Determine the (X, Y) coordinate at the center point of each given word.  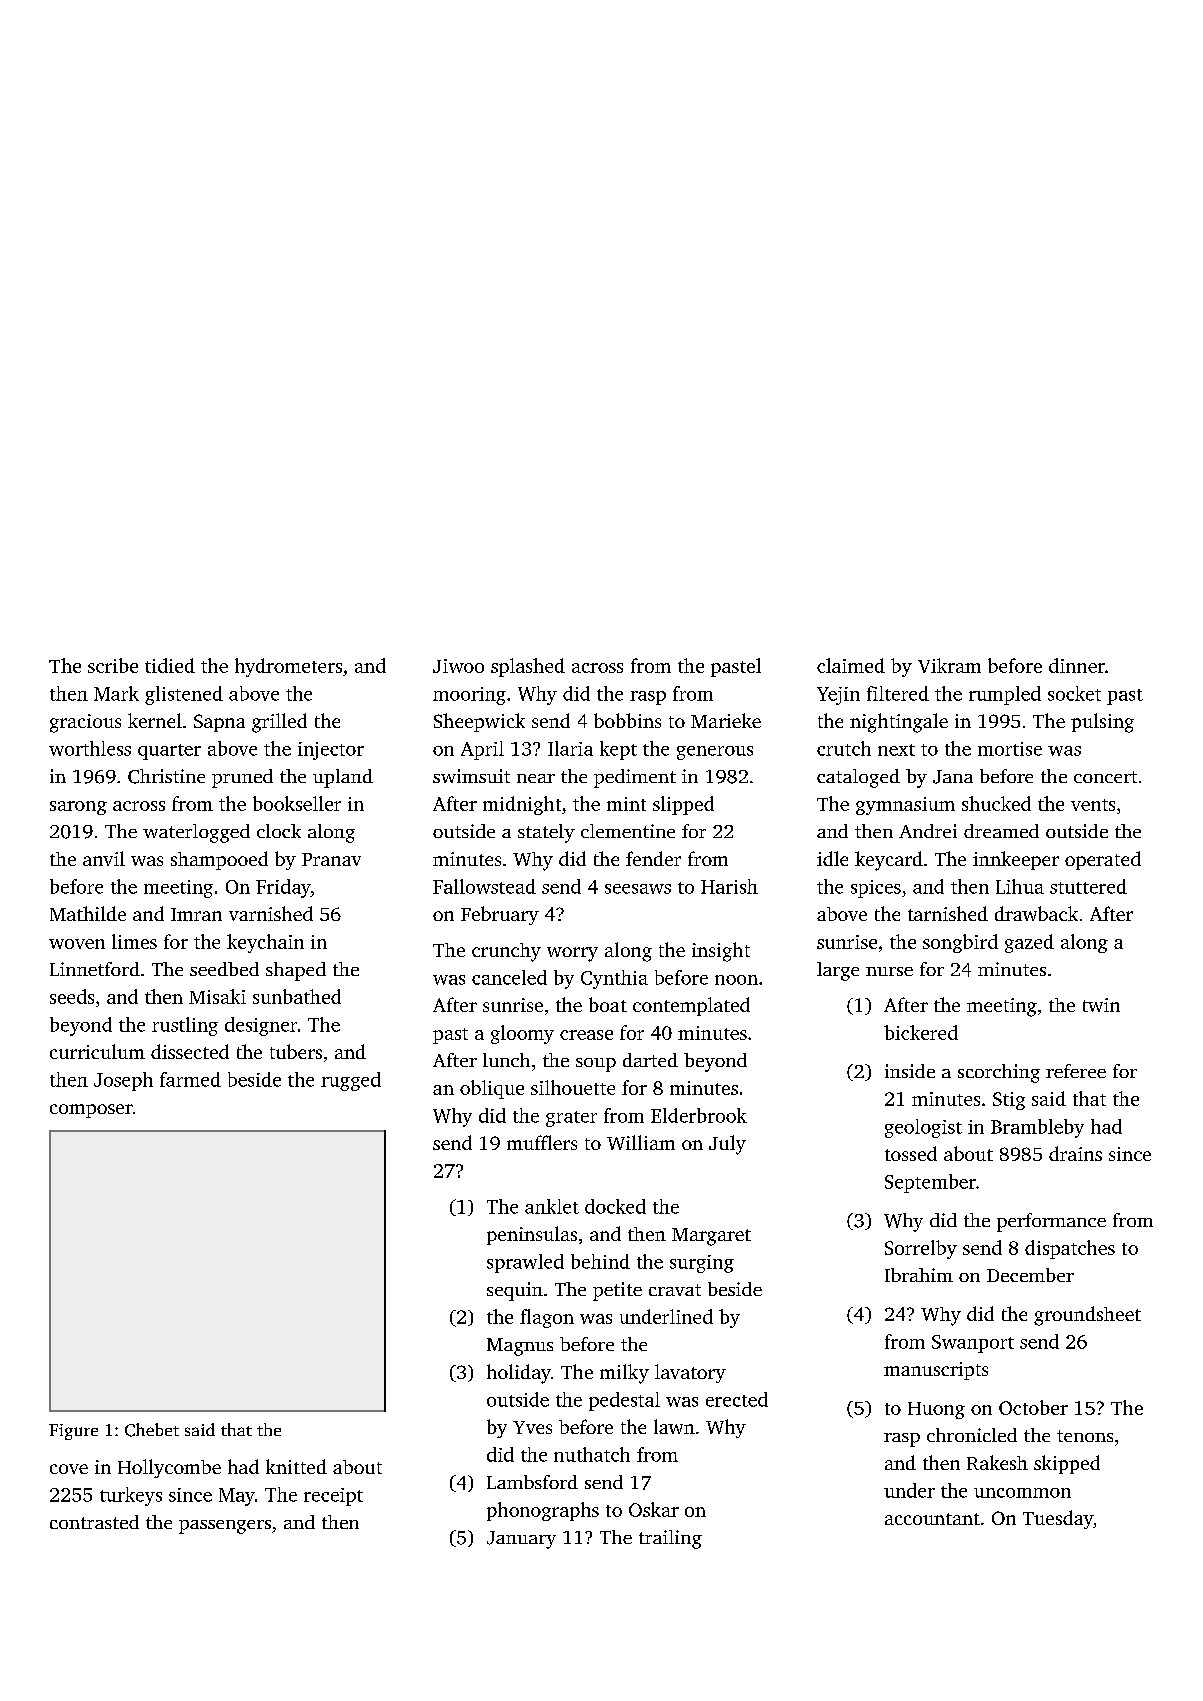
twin (1101, 1005)
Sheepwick (479, 722)
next (896, 750)
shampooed (219, 860)
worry (572, 954)
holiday (519, 1374)
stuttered (1088, 886)
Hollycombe (169, 1468)
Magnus (520, 1347)
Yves (532, 1427)
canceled (509, 977)
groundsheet (1087, 1316)
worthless (90, 748)
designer (261, 1026)
